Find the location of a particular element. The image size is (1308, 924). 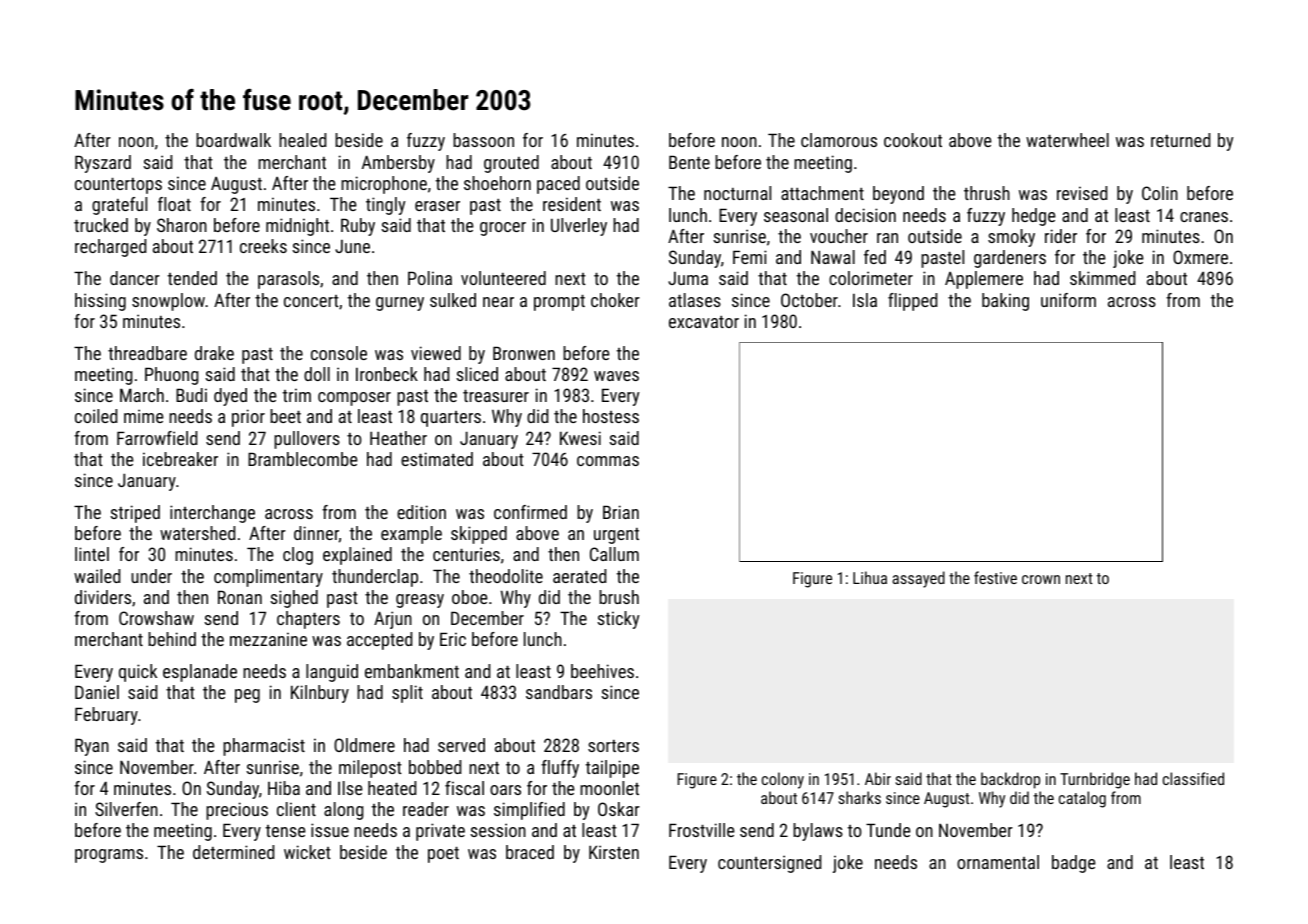

chapters is located at coordinates (308, 620).
